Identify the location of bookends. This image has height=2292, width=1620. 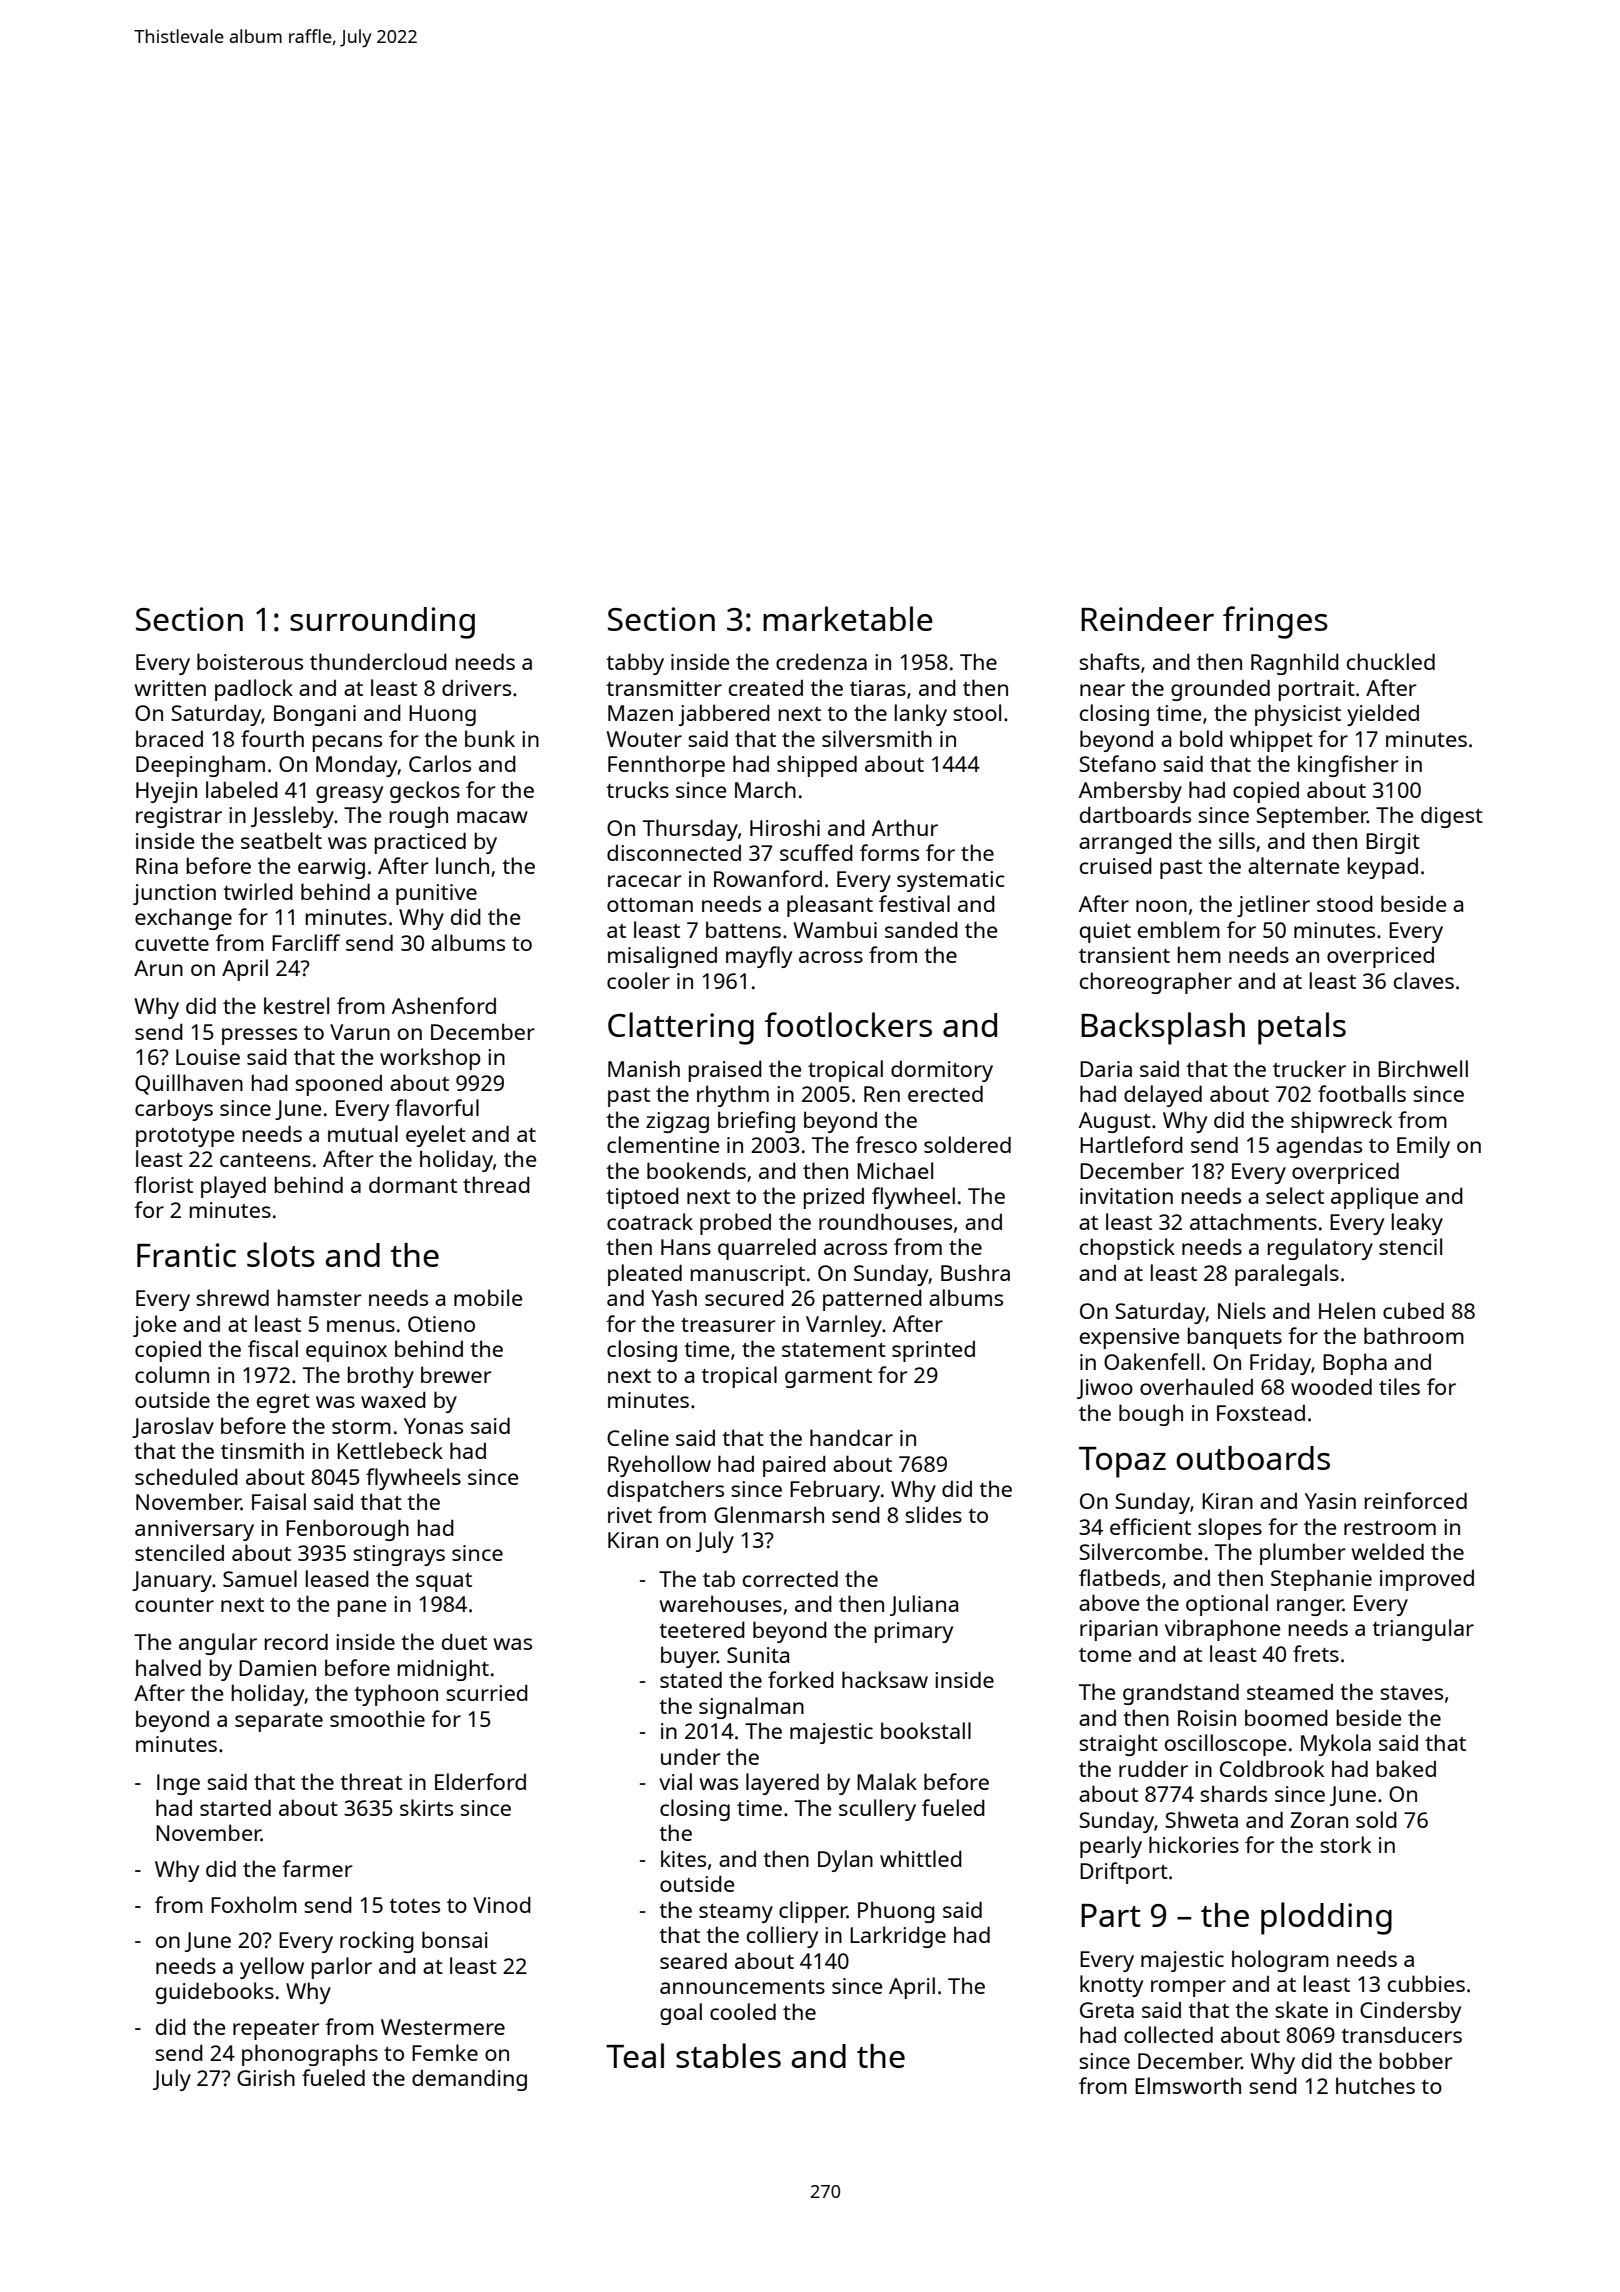
(696, 1170).
